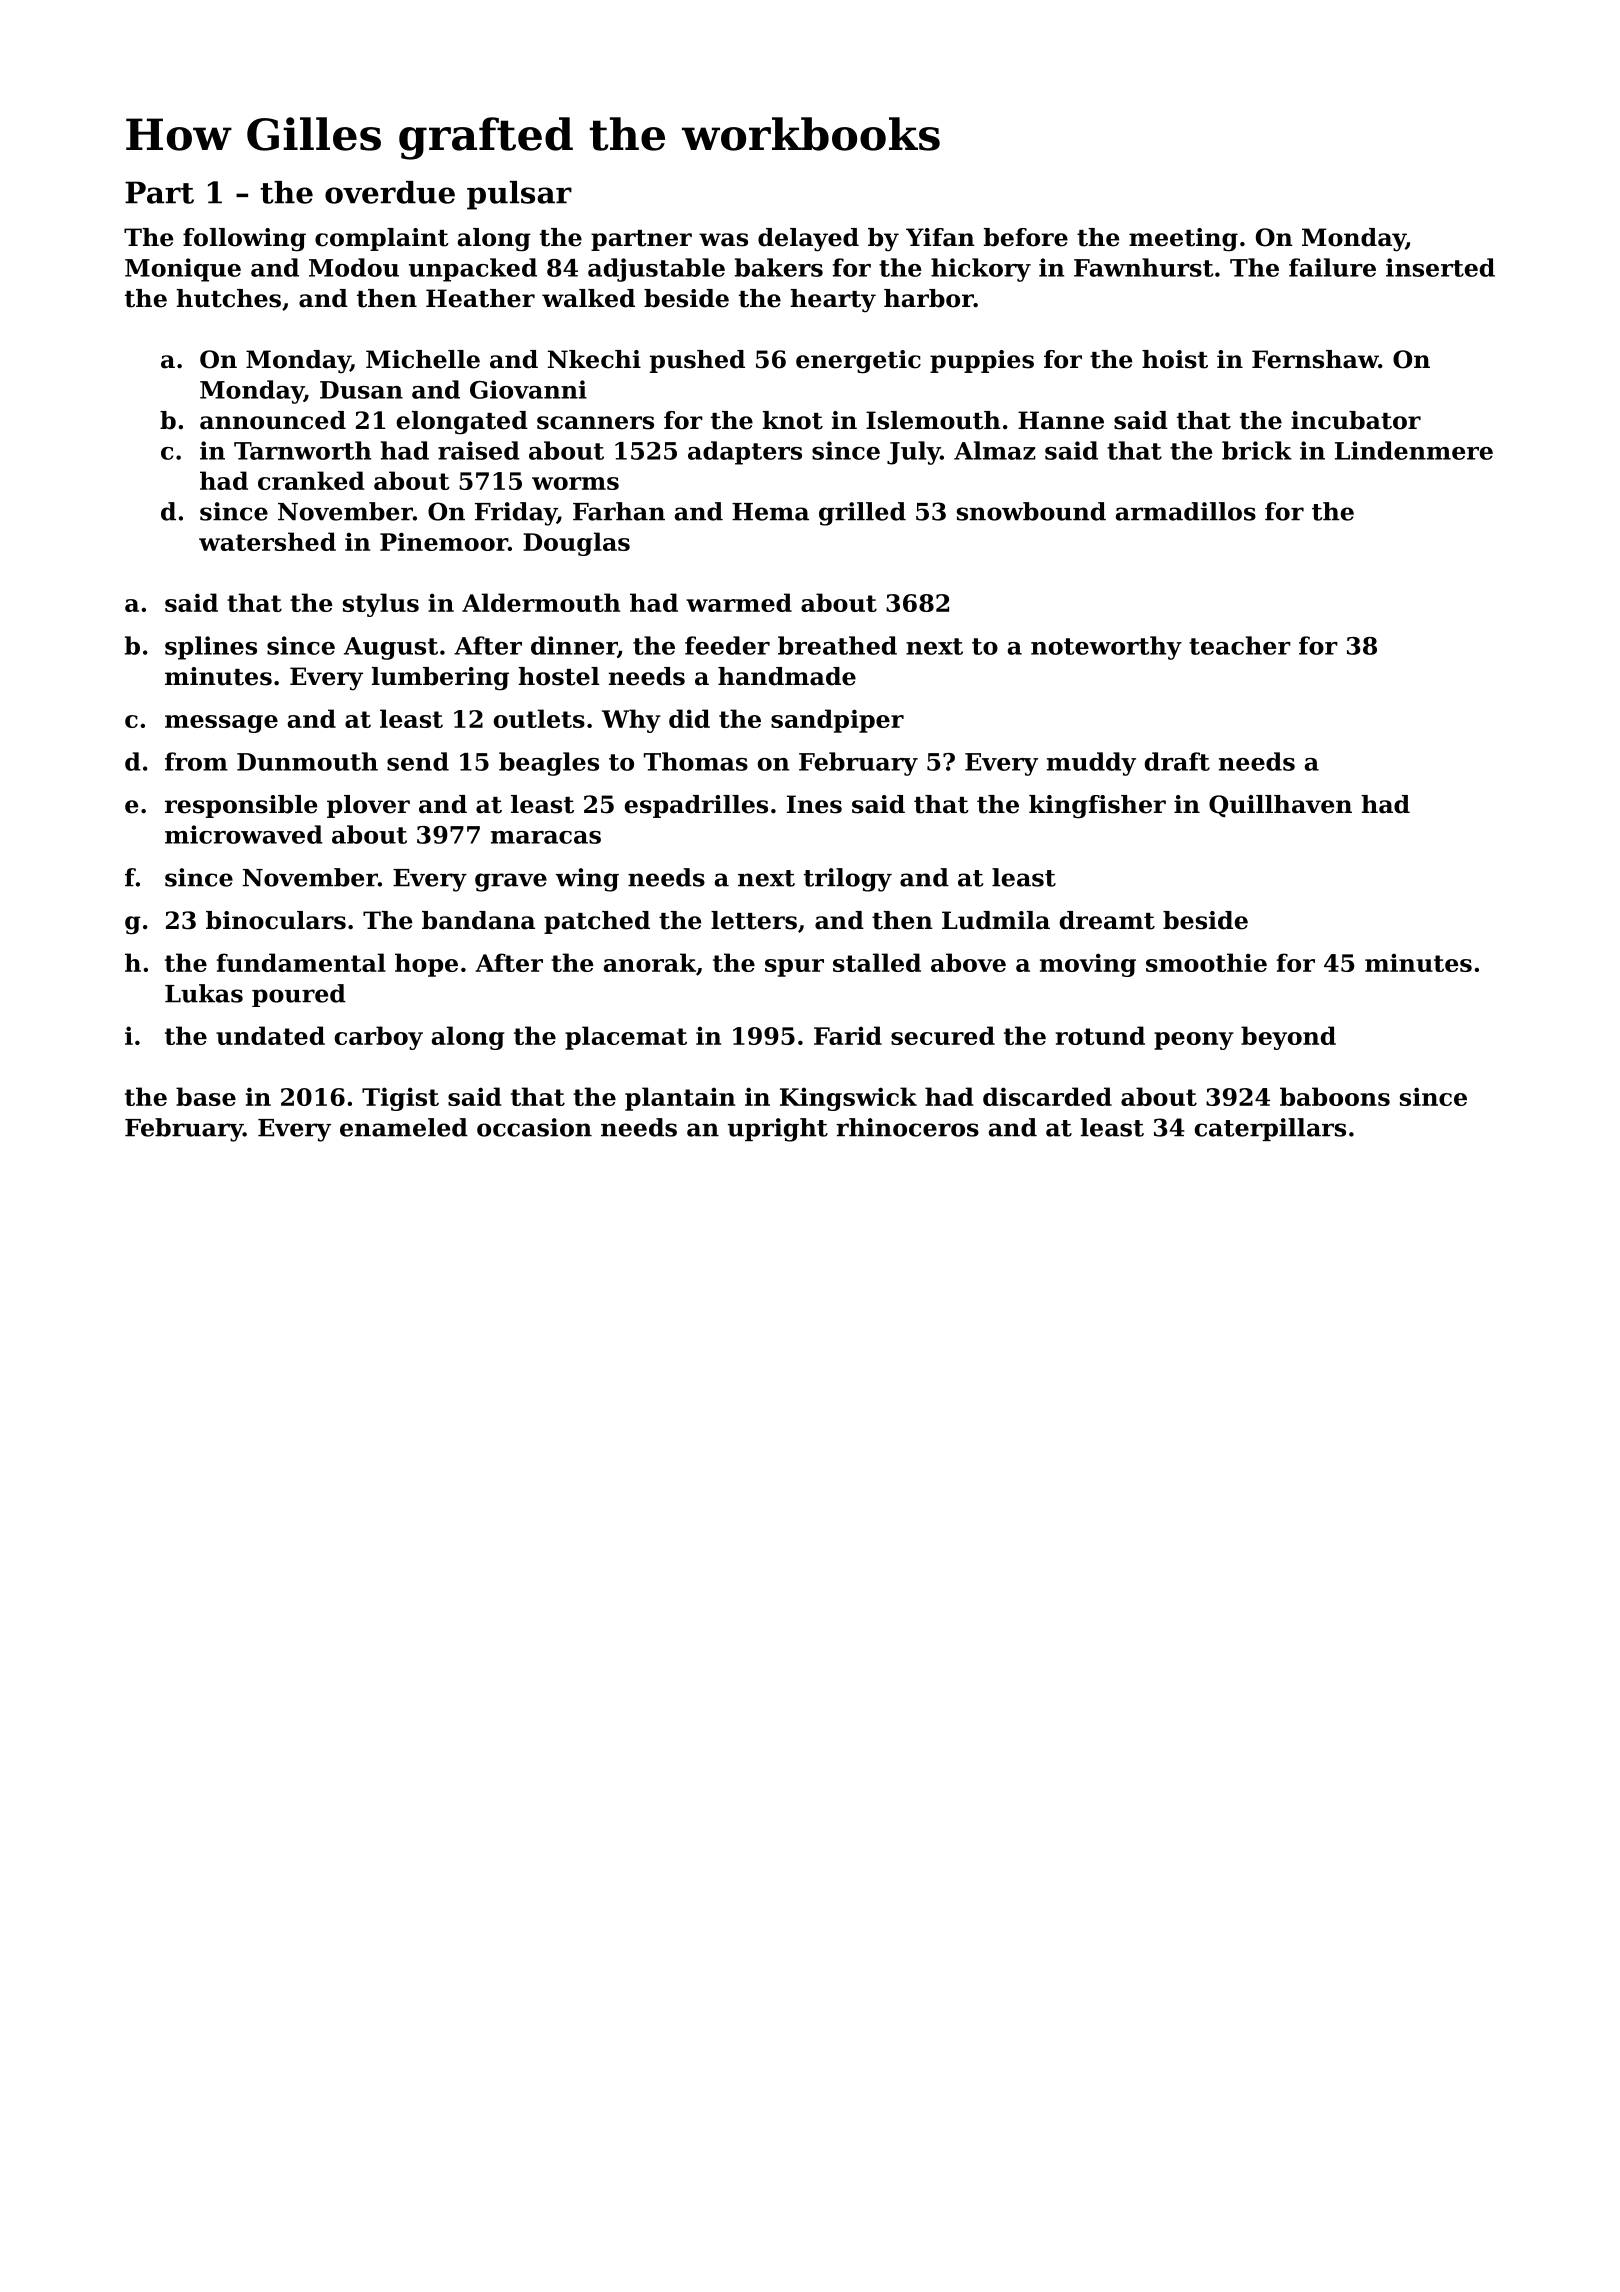 The width and height of the page is (1620, 2292). What do you see at coordinates (996, 920) in the page?
I see `Ludmila` at bounding box center [996, 920].
